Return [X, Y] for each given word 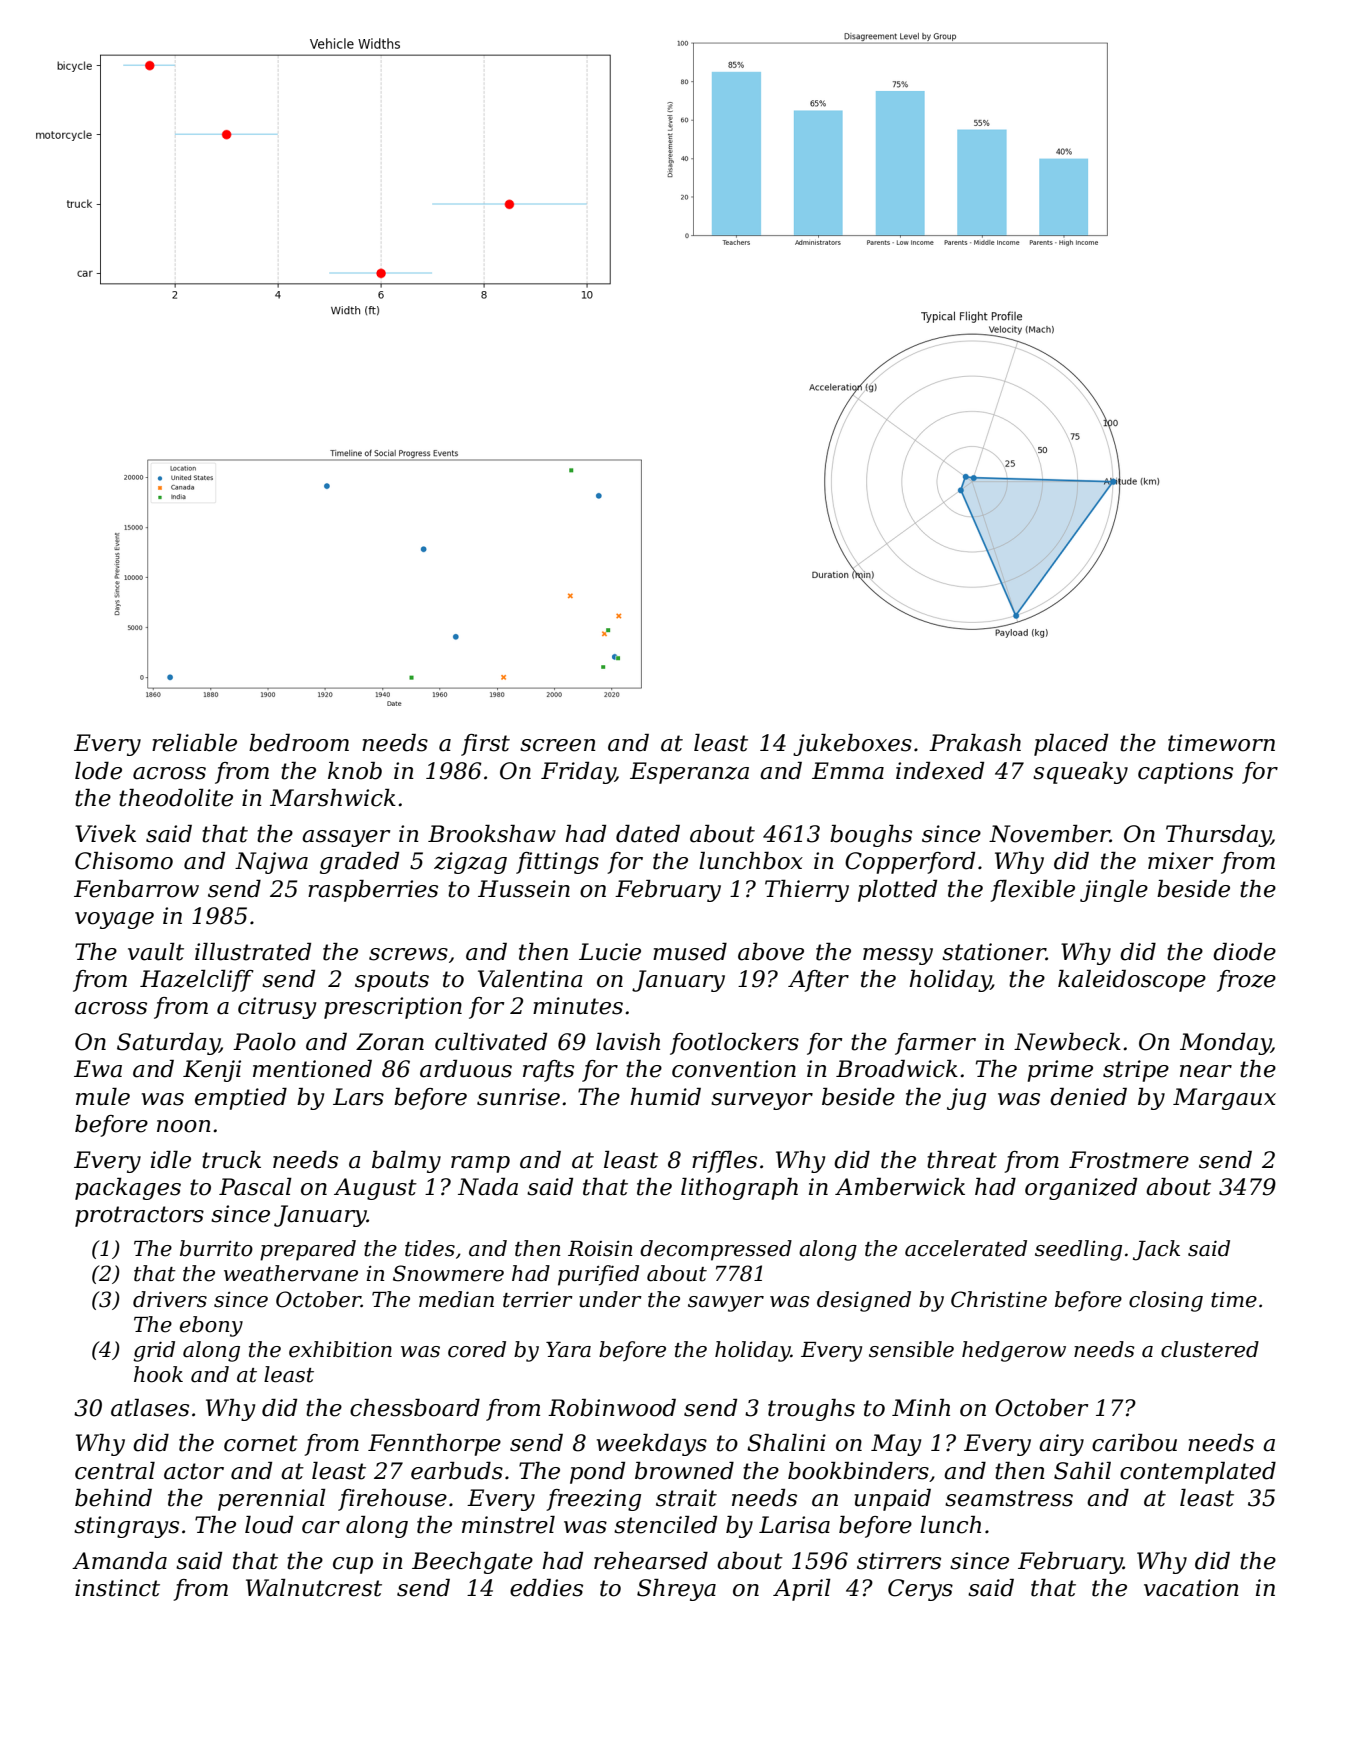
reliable [194, 743]
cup [353, 1565]
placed [1071, 745]
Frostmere [1129, 1160]
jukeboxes [852, 745]
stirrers [899, 1561]
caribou [1134, 1443]
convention [734, 1069]
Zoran [390, 1042]
